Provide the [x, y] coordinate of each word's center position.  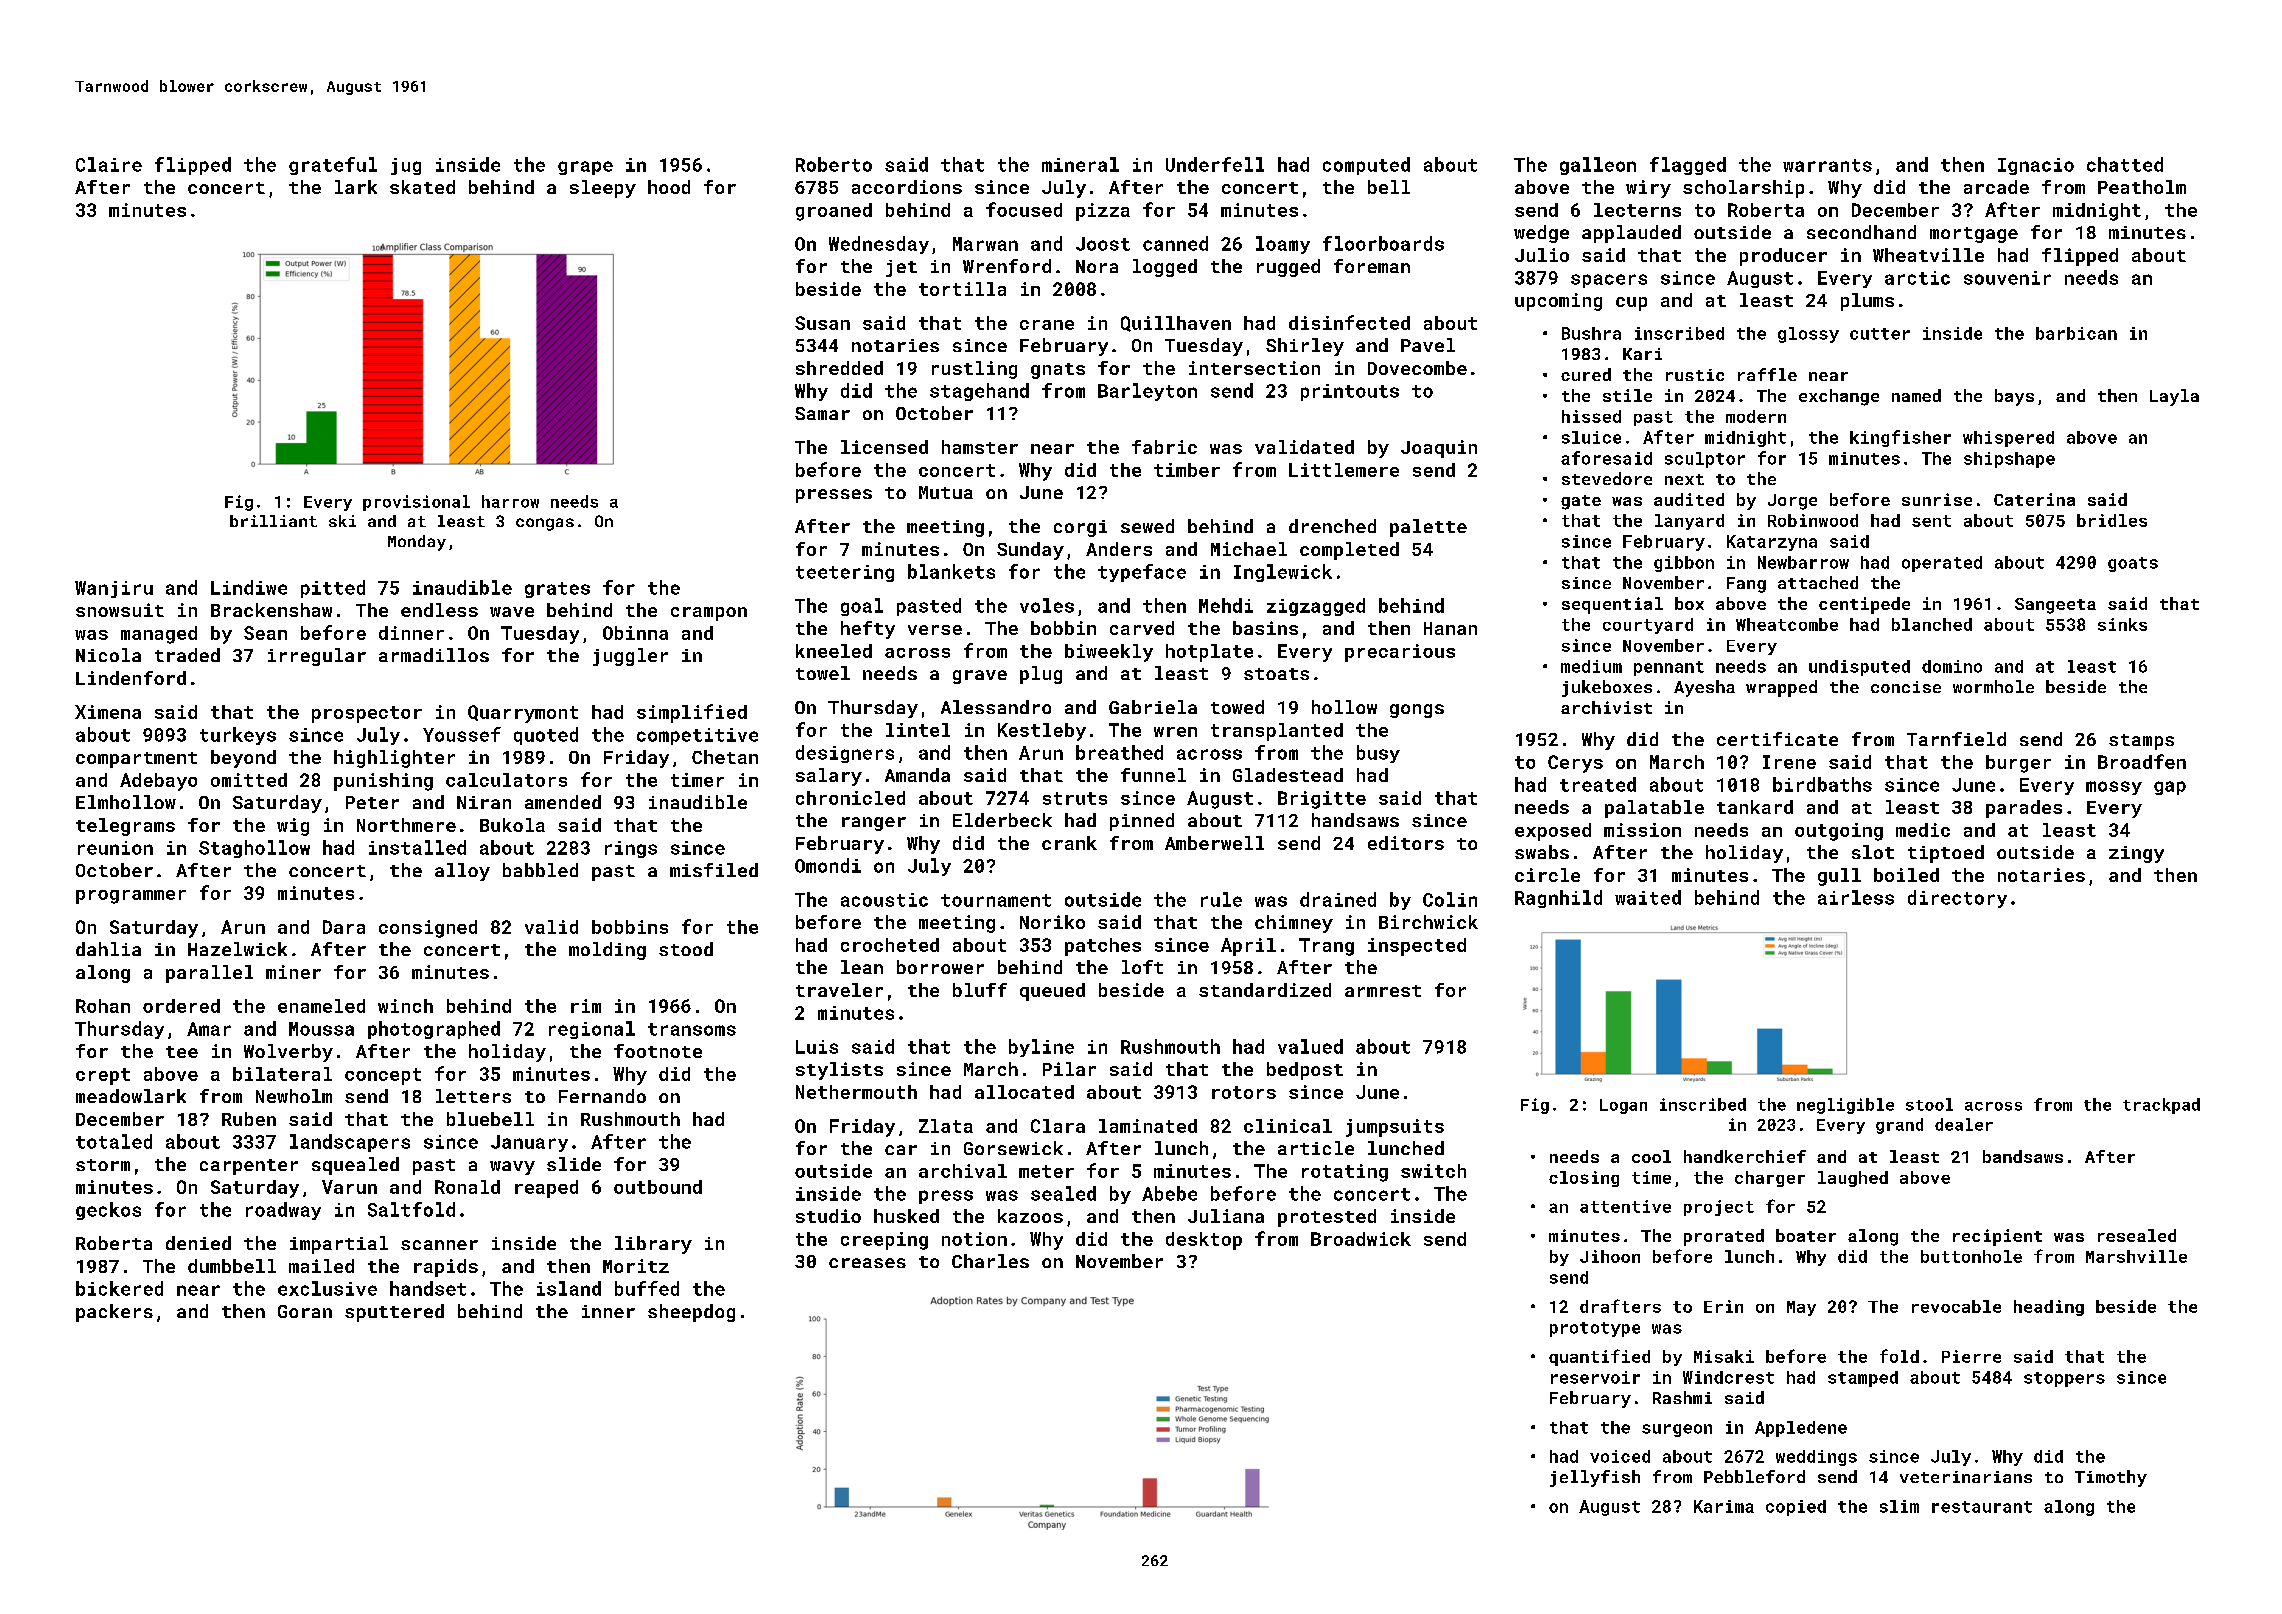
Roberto [834, 164]
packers [114, 1313]
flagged [1688, 166]
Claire [109, 164]
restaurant [1982, 1507]
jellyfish [1595, 1478]
